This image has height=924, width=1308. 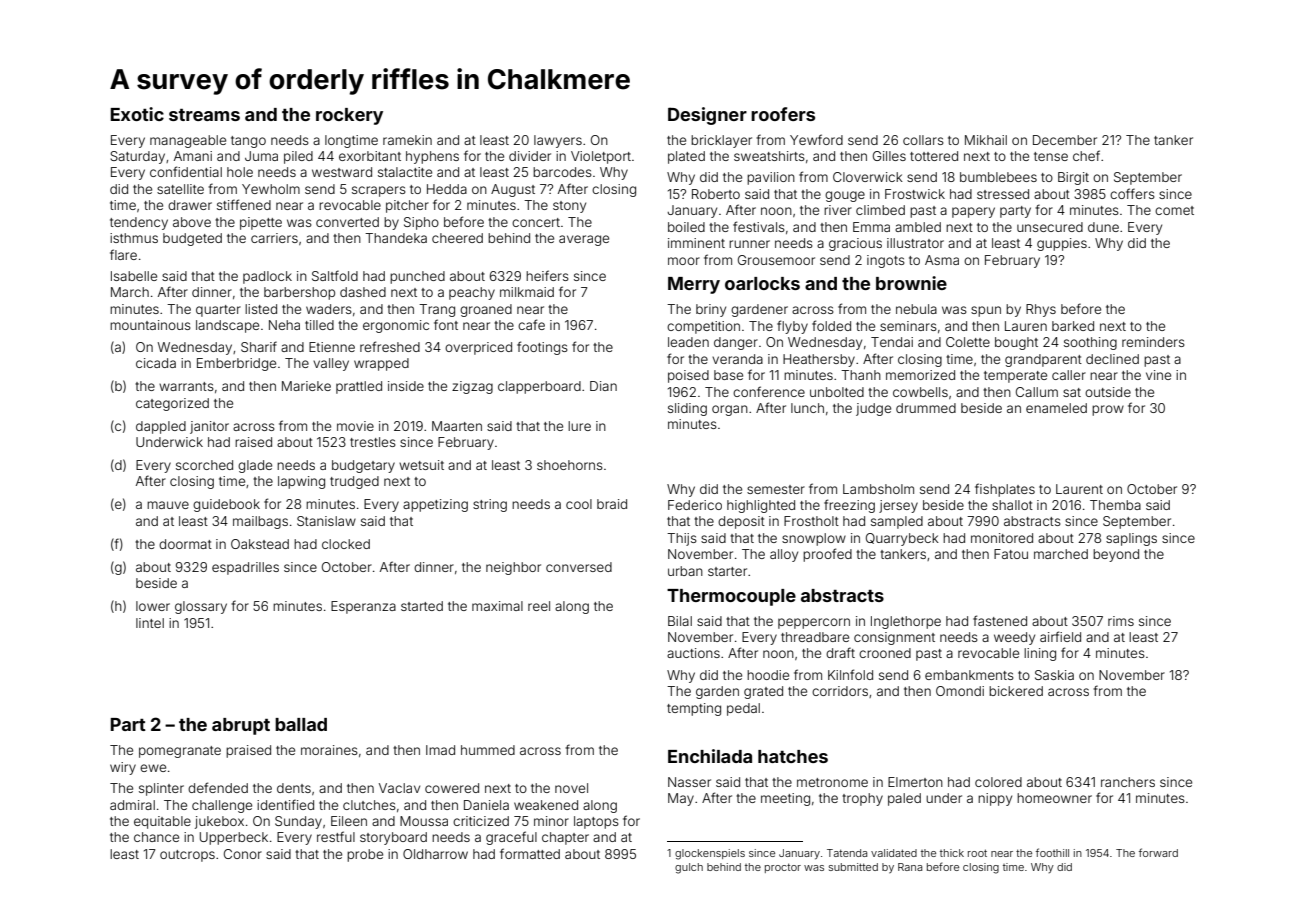 I want to click on roofers, so click(x=783, y=114).
